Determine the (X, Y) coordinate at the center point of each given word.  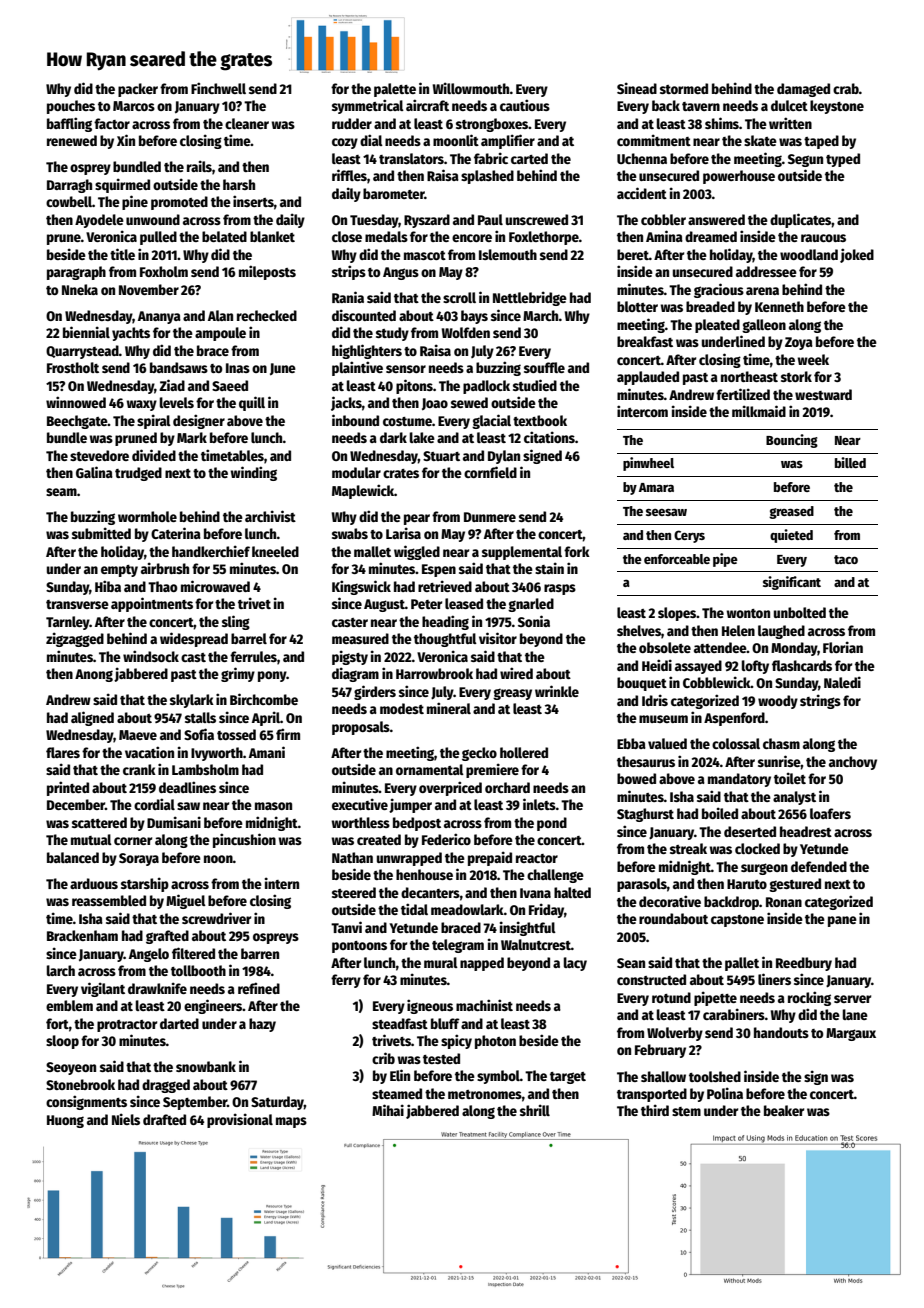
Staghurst (645, 815)
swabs (350, 533)
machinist (484, 1005)
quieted (791, 536)
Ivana (535, 893)
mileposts (267, 272)
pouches (71, 107)
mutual (91, 839)
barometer (394, 193)
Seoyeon (71, 1068)
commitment (654, 140)
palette (395, 90)
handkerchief (211, 551)
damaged (803, 90)
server (852, 999)
